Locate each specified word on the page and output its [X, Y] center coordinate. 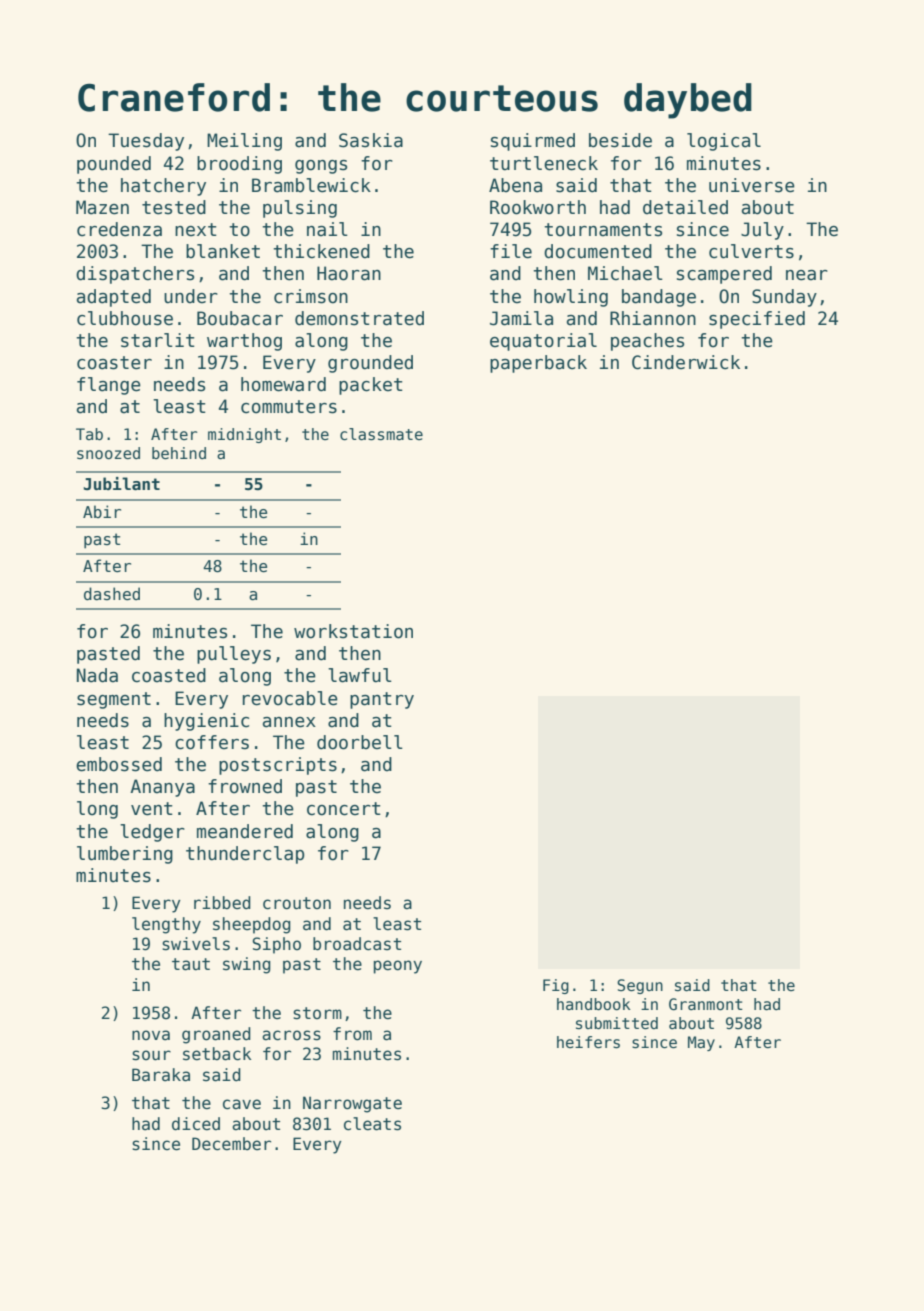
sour [151, 1055]
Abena [515, 185]
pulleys [234, 655]
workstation [353, 631]
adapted [114, 298]
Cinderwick [686, 362]
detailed [685, 207]
